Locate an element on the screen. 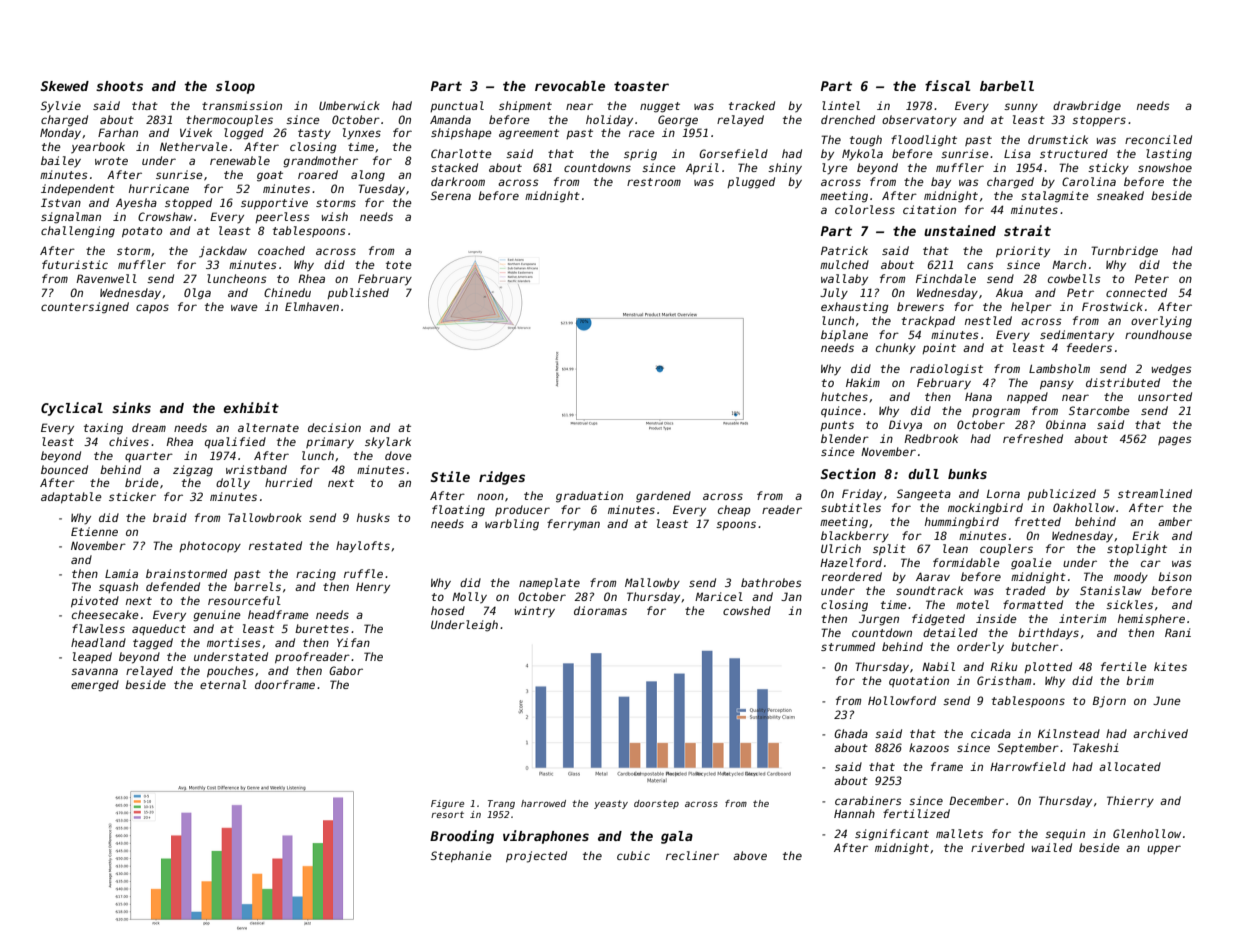 This screenshot has height=952, width=1233. lean is located at coordinates (955, 548).
